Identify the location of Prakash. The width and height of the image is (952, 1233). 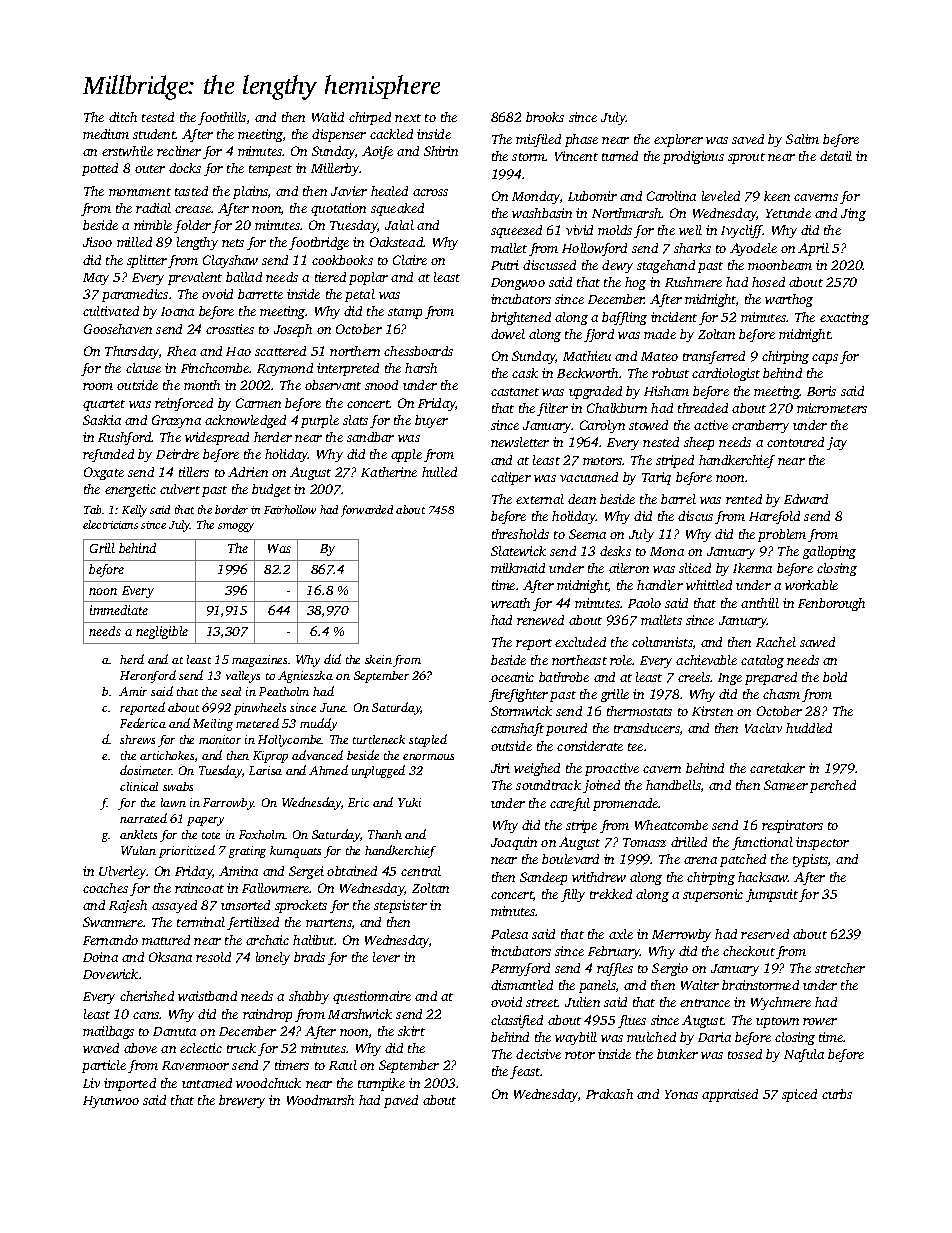
(609, 1094).
